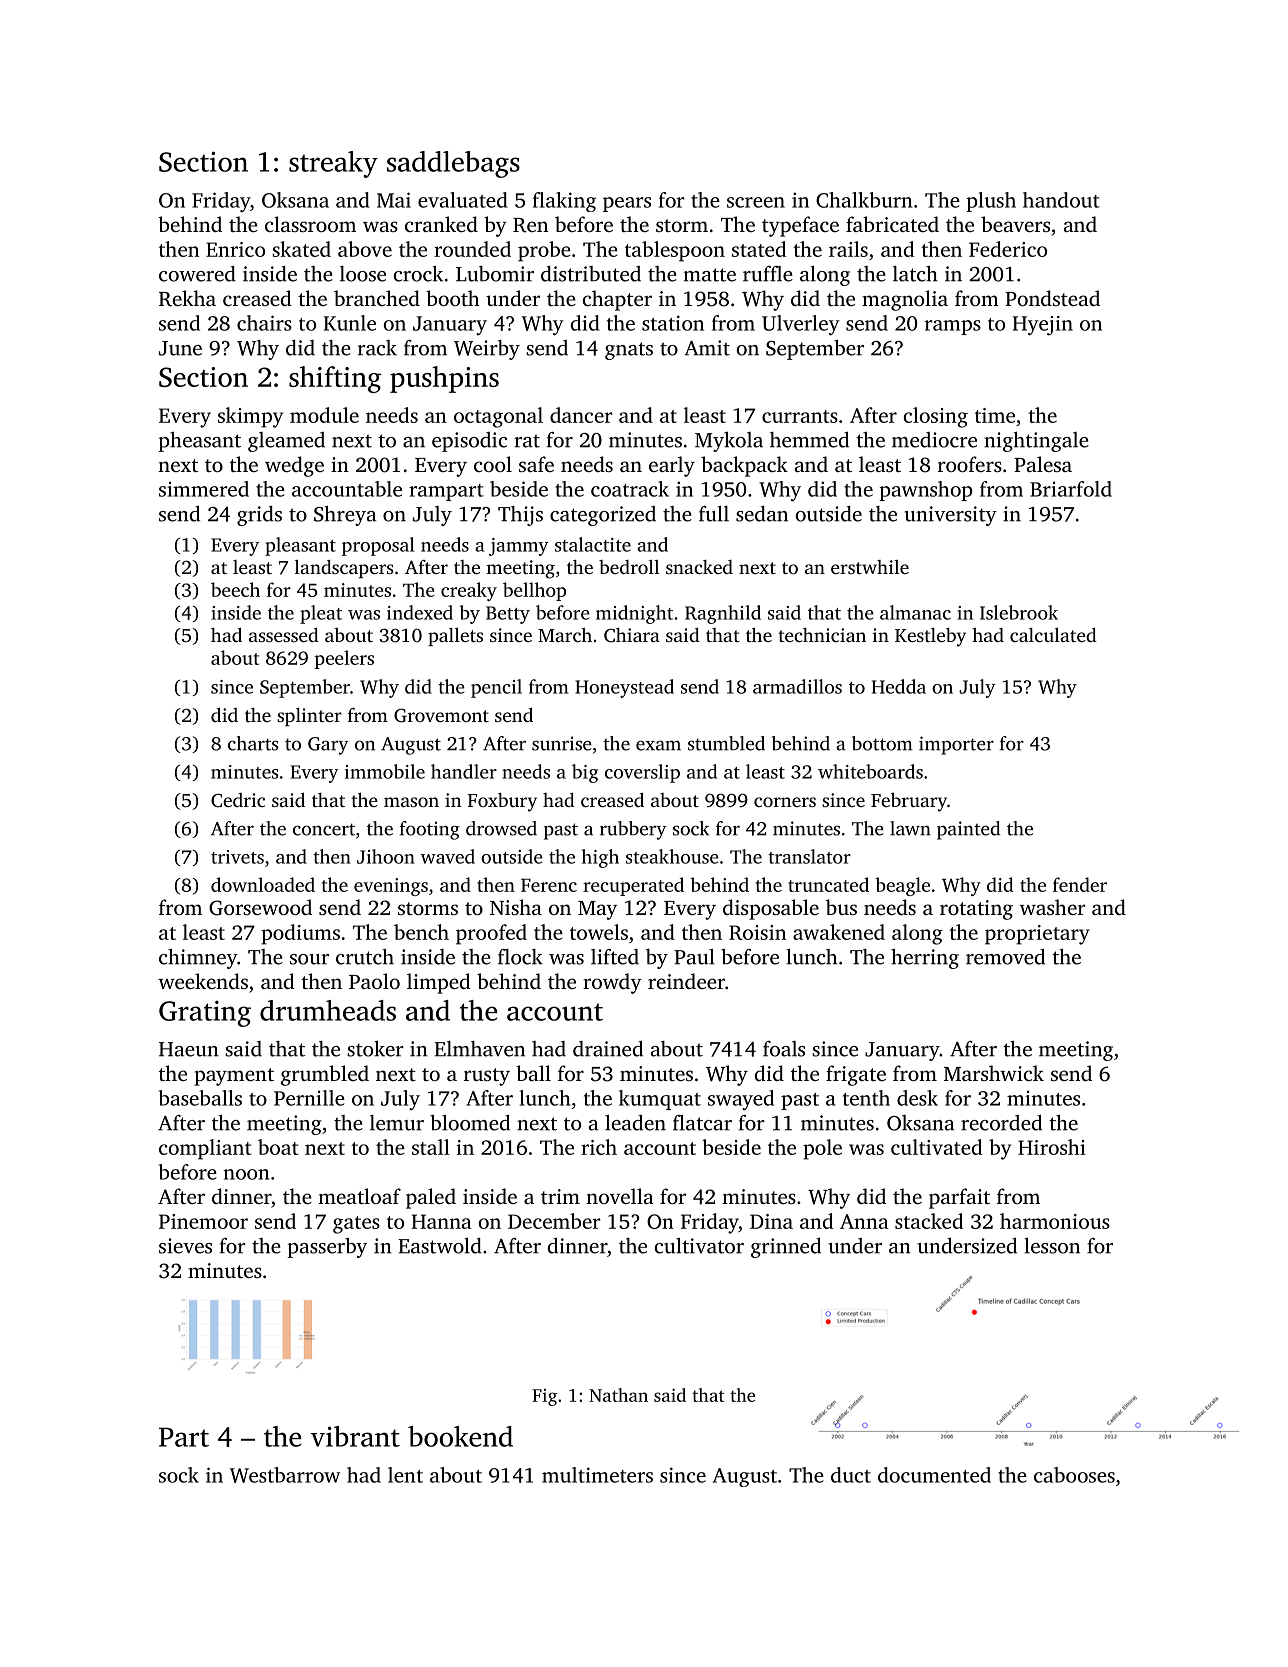 This document has height=1667, width=1288. Describe the element at coordinates (627, 204) in the document. I see `pears` at that location.
